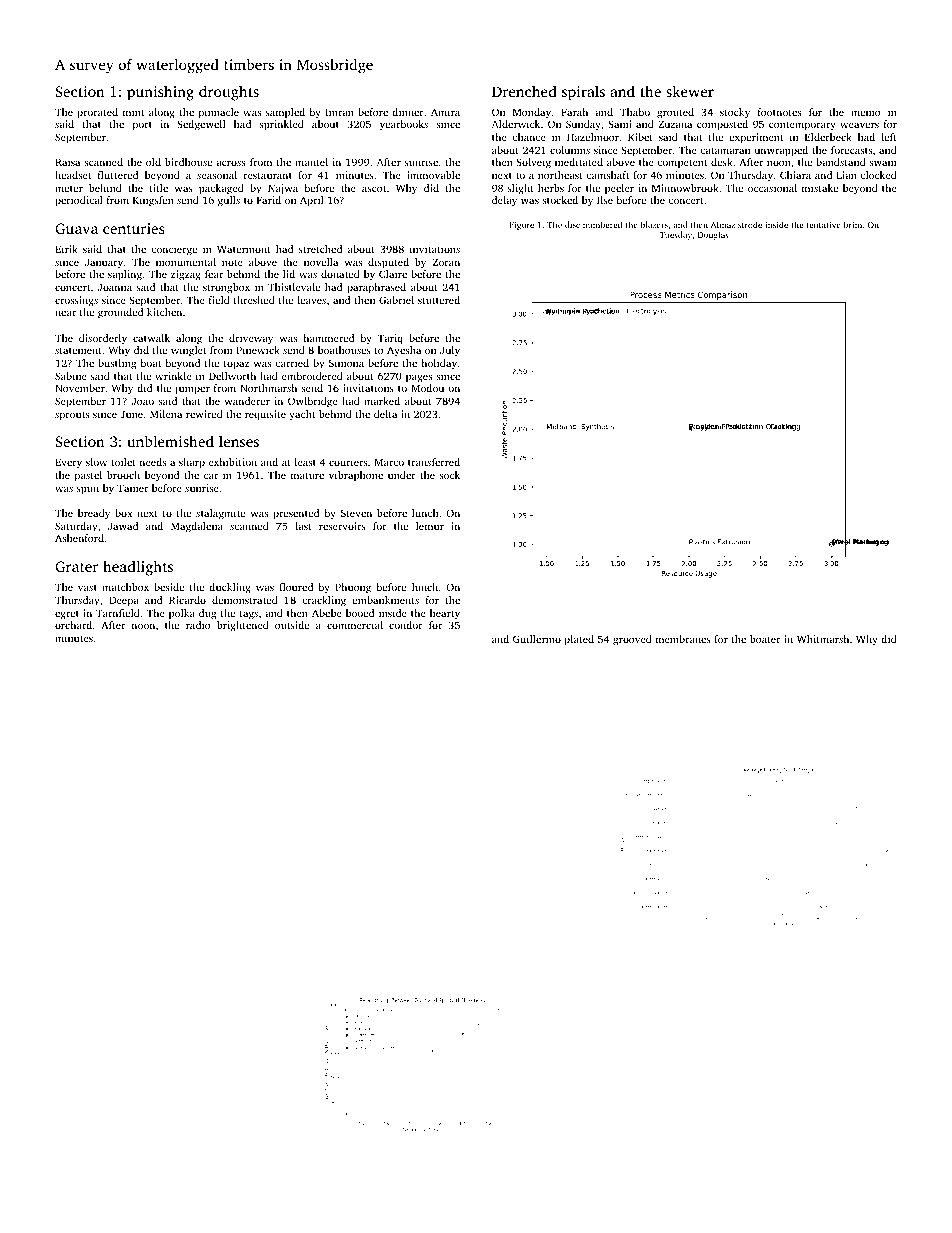 The image size is (952, 1233). I want to click on chance, so click(529, 137).
